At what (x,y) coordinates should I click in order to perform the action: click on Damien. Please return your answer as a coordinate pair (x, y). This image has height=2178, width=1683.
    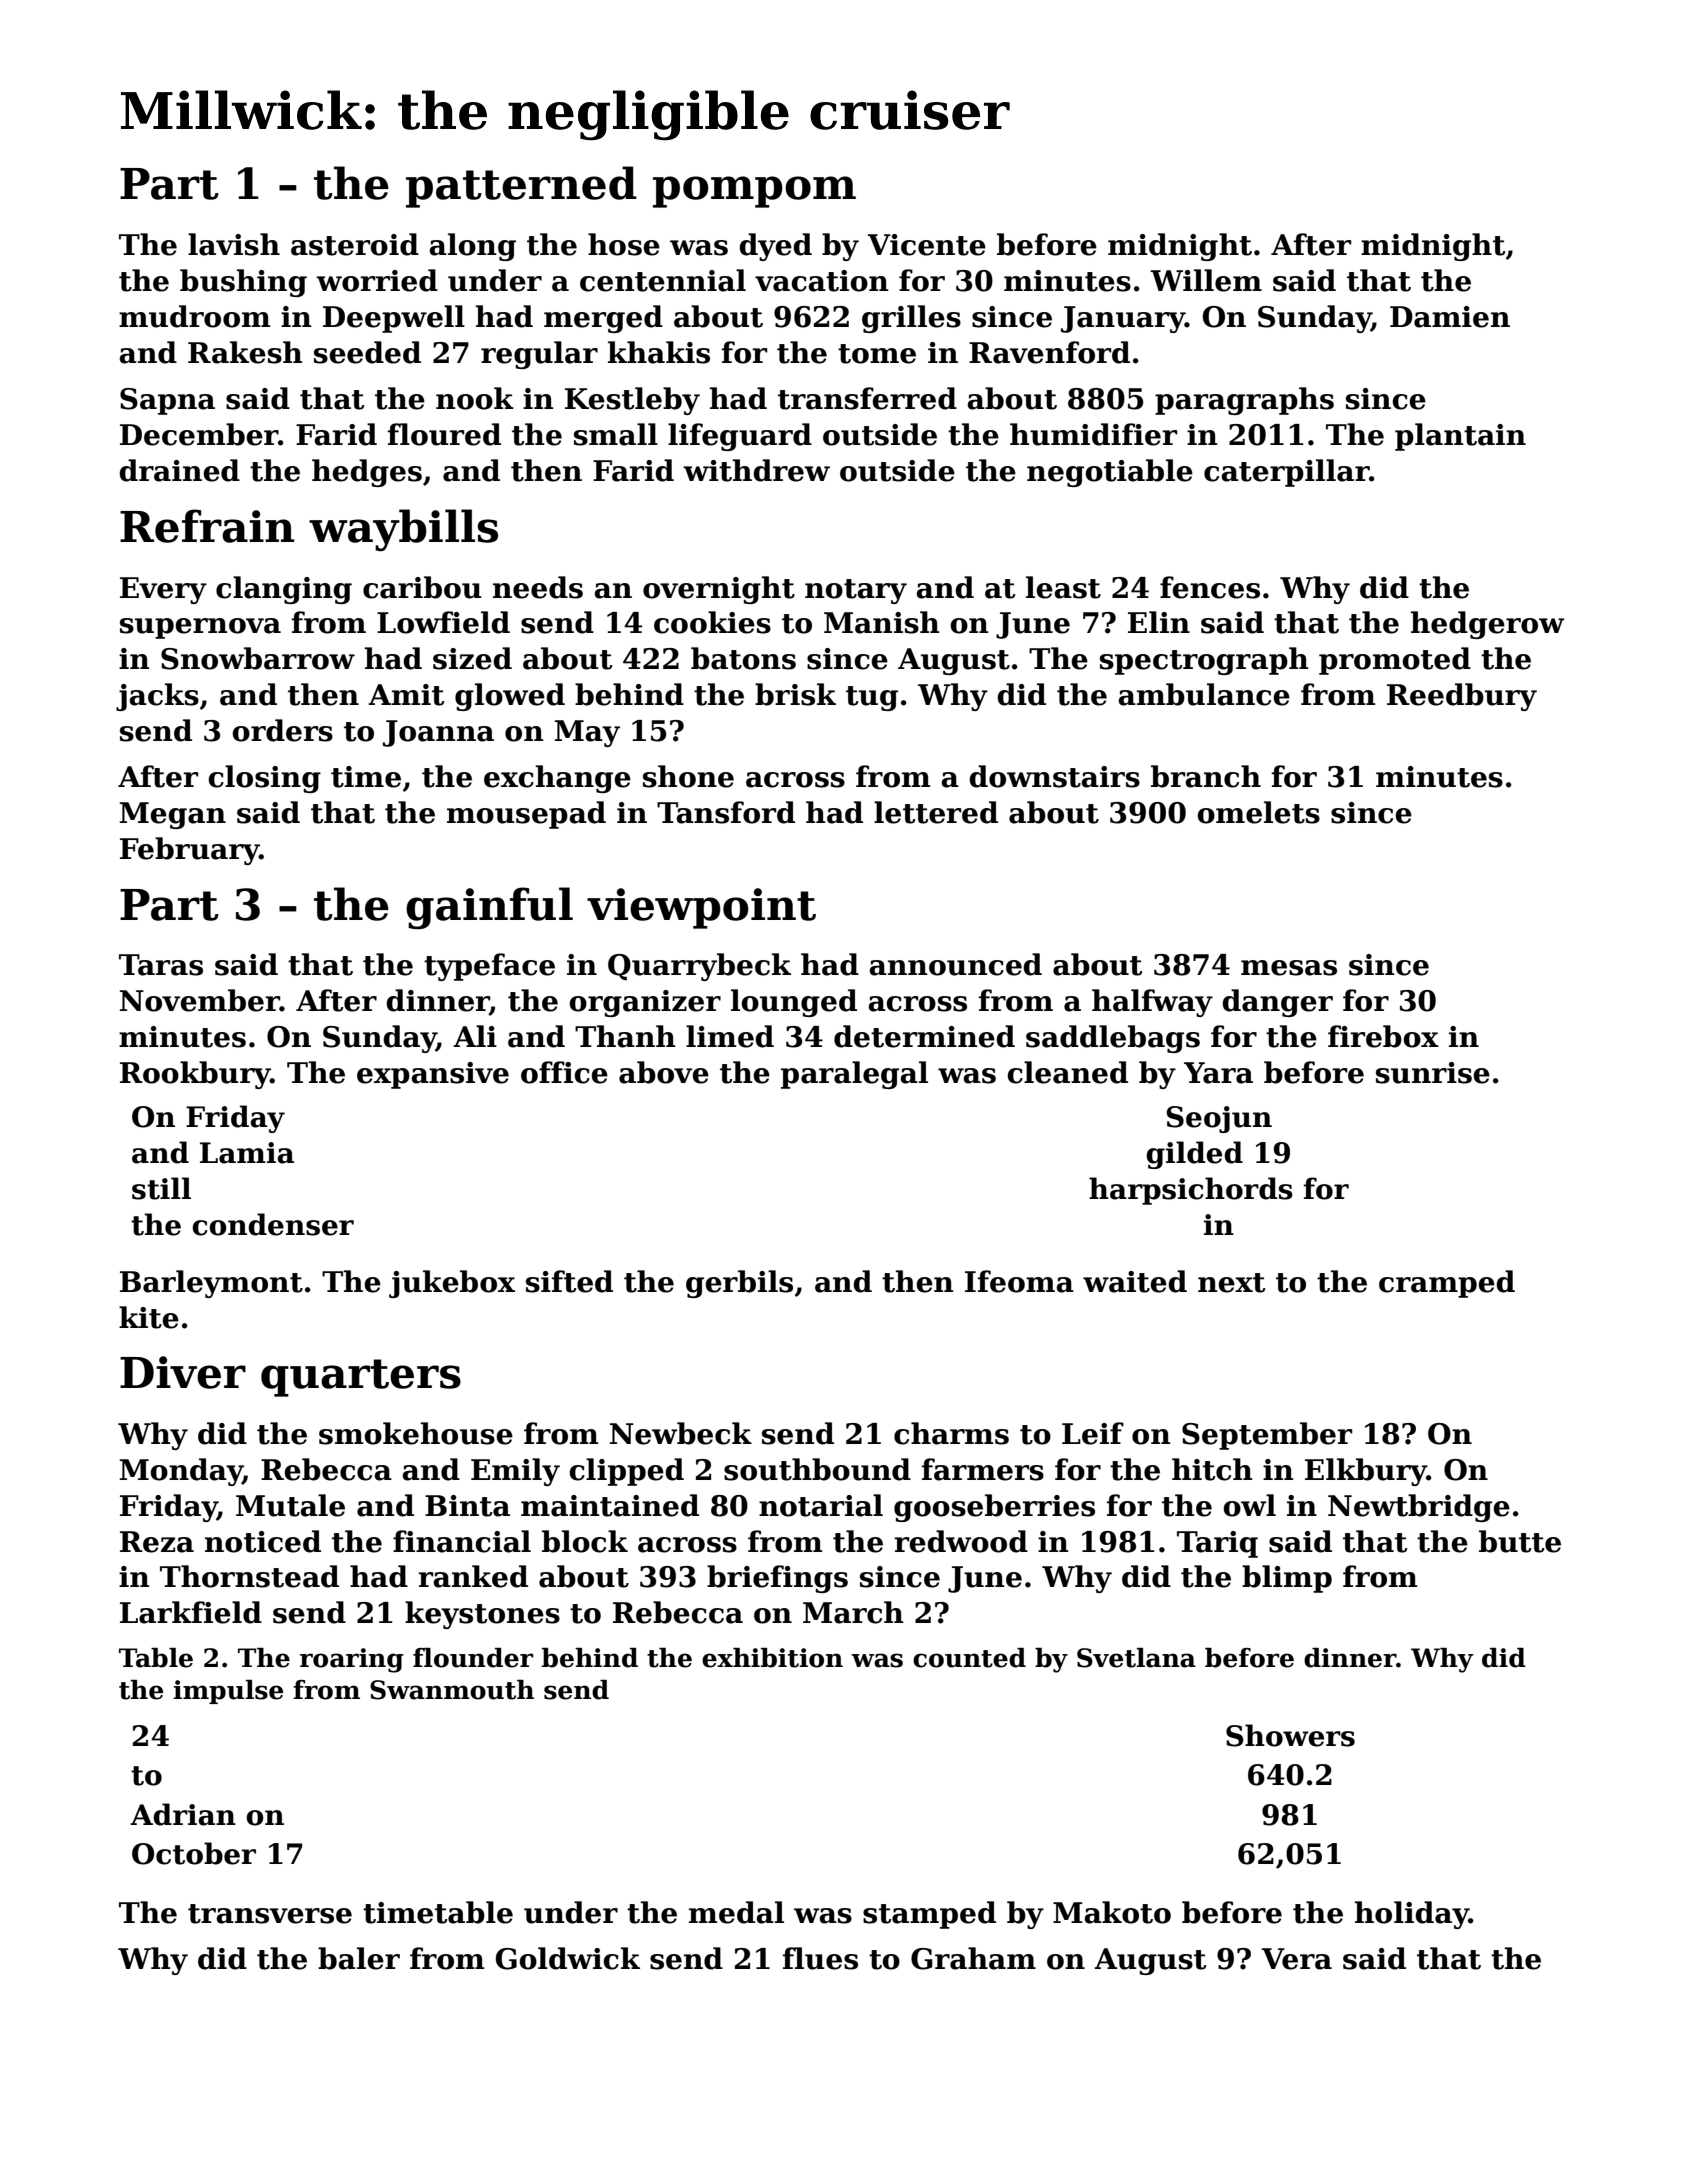
    Looking at the image, I should click on (1450, 317).
